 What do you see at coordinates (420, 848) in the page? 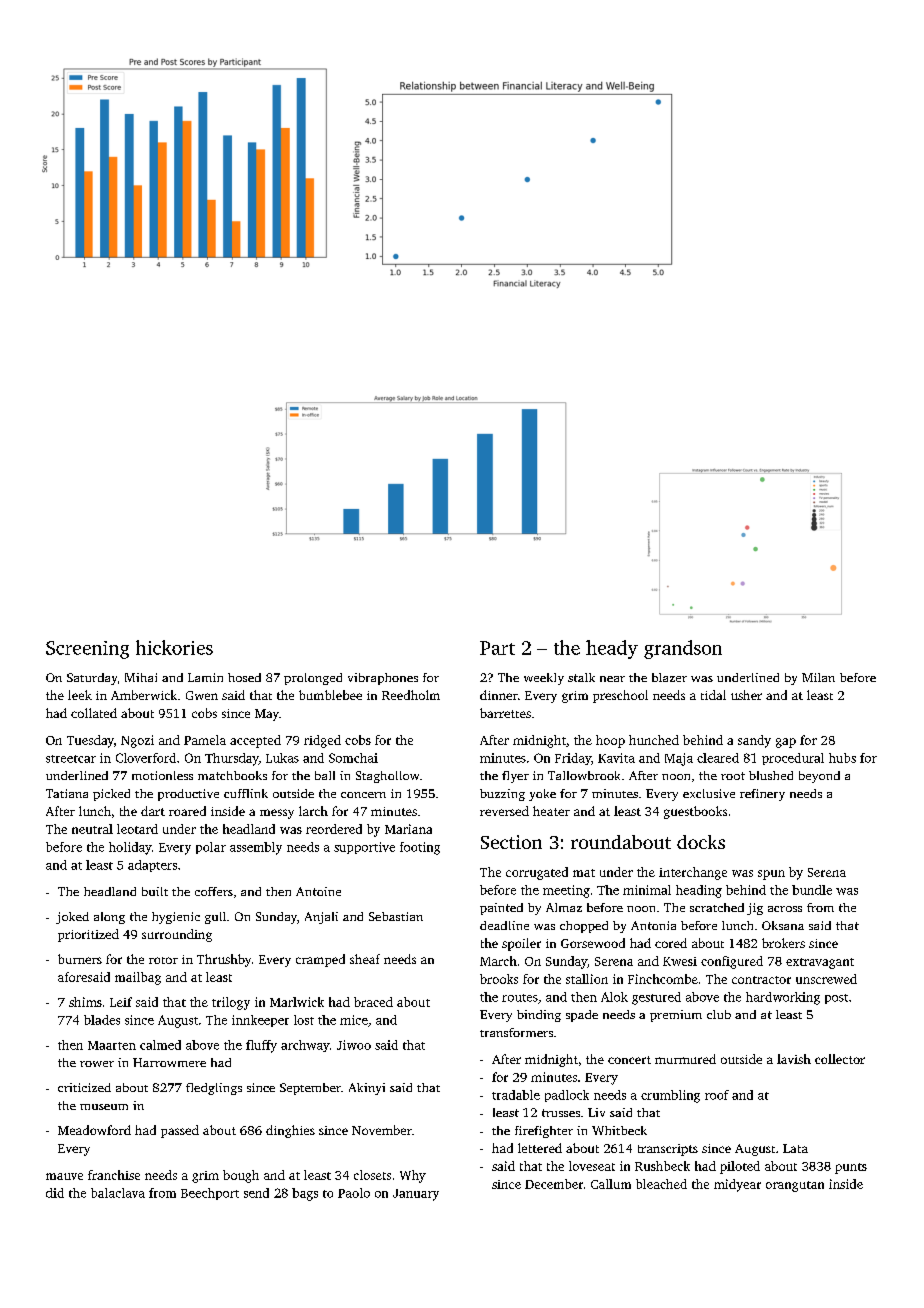
I see `footing` at bounding box center [420, 848].
